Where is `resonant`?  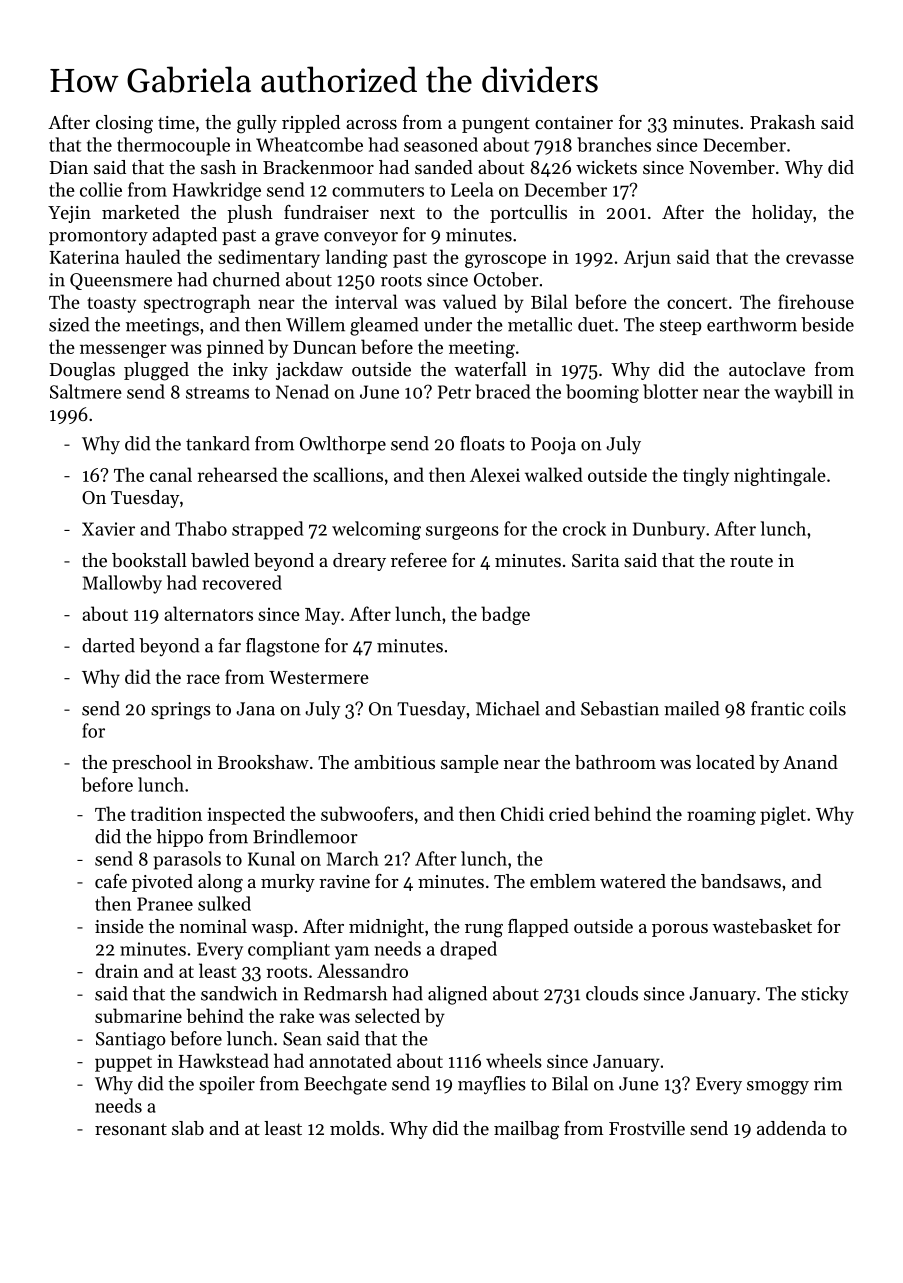 resonant is located at coordinates (131, 1129).
